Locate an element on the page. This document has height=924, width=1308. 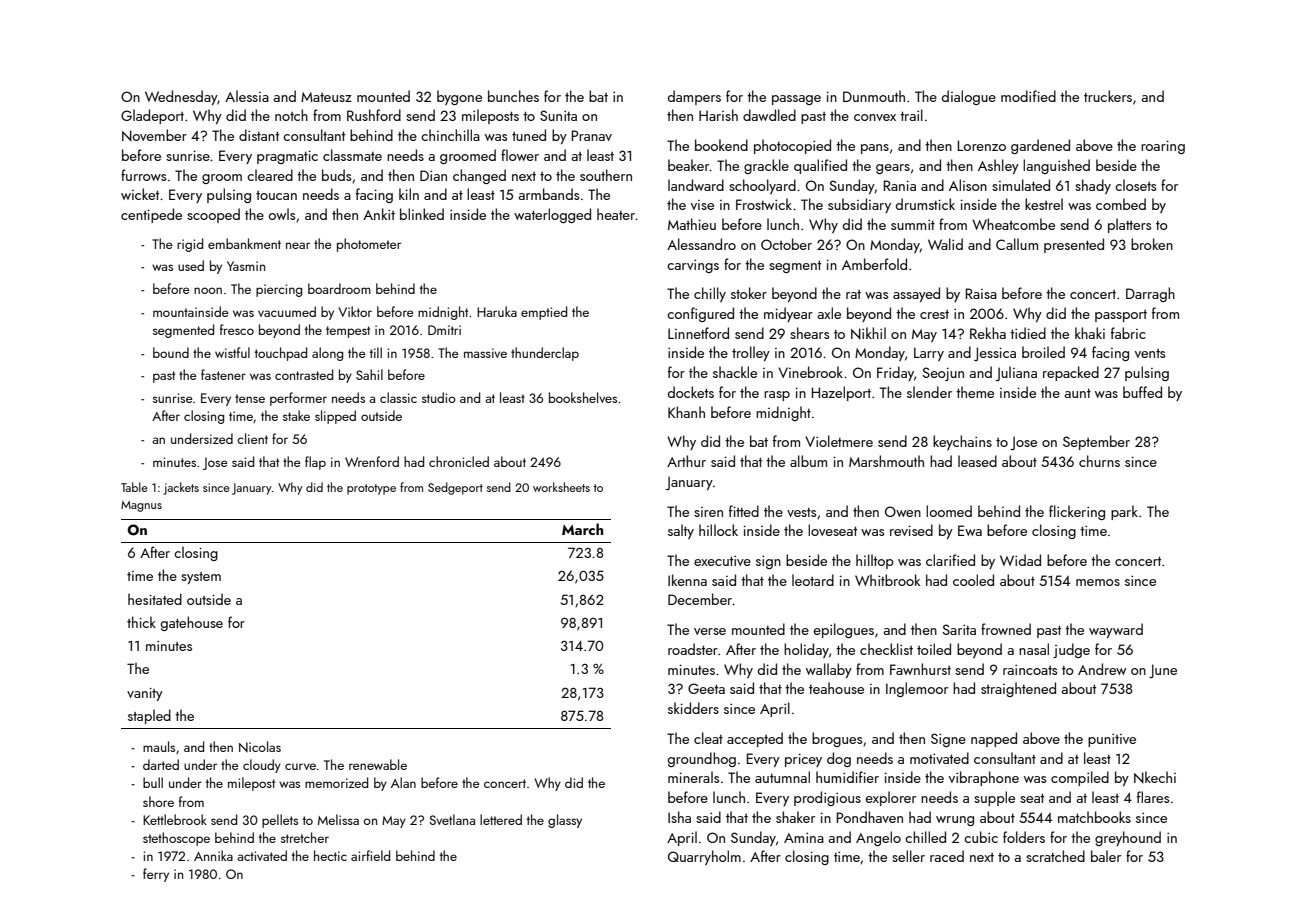
passport is located at coordinates (1121, 316).
